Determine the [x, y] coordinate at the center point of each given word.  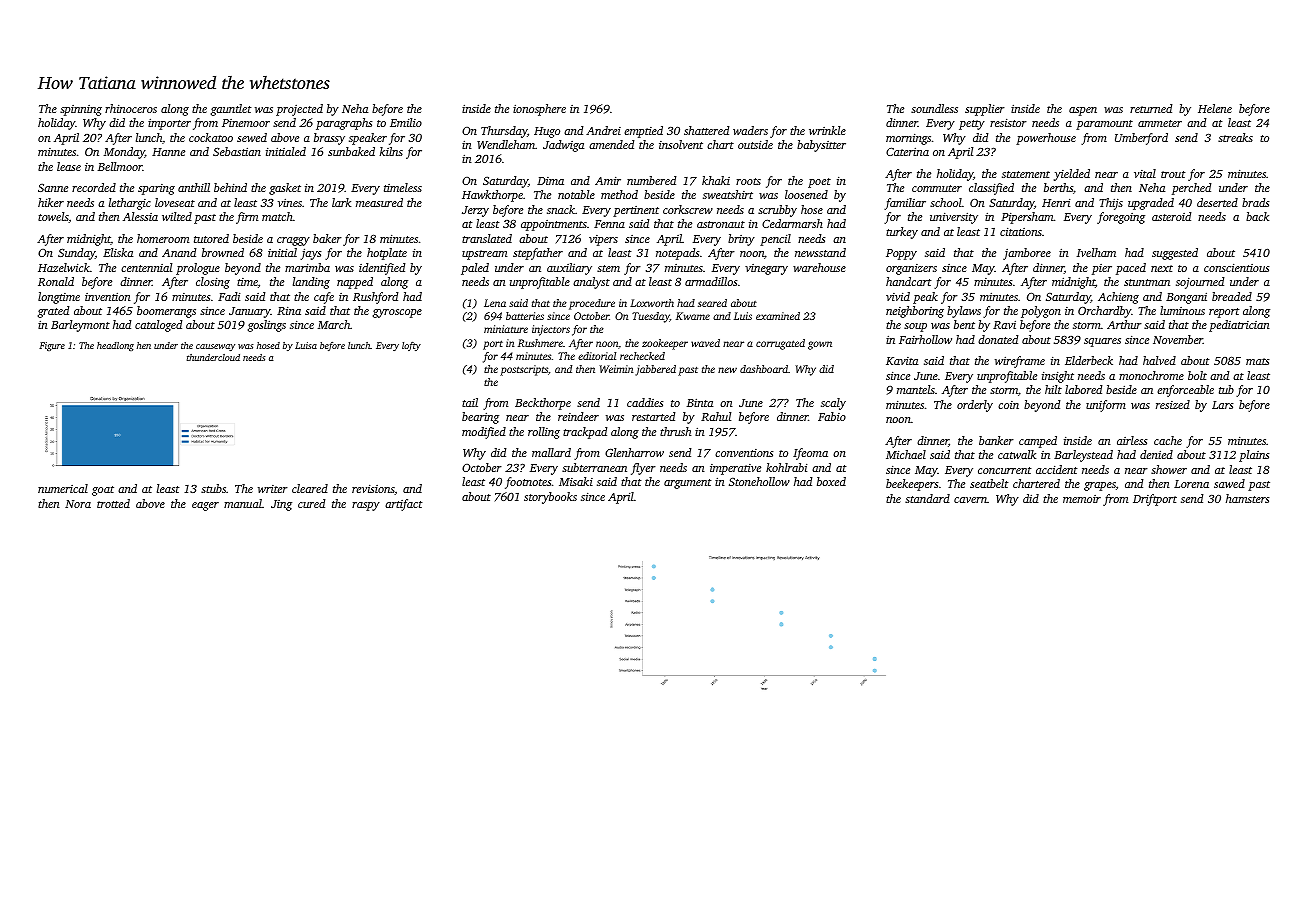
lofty [411, 346]
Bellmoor [120, 166]
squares [1102, 342]
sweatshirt [728, 194]
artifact [403, 505]
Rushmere [540, 343]
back [1257, 216]
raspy [366, 506]
